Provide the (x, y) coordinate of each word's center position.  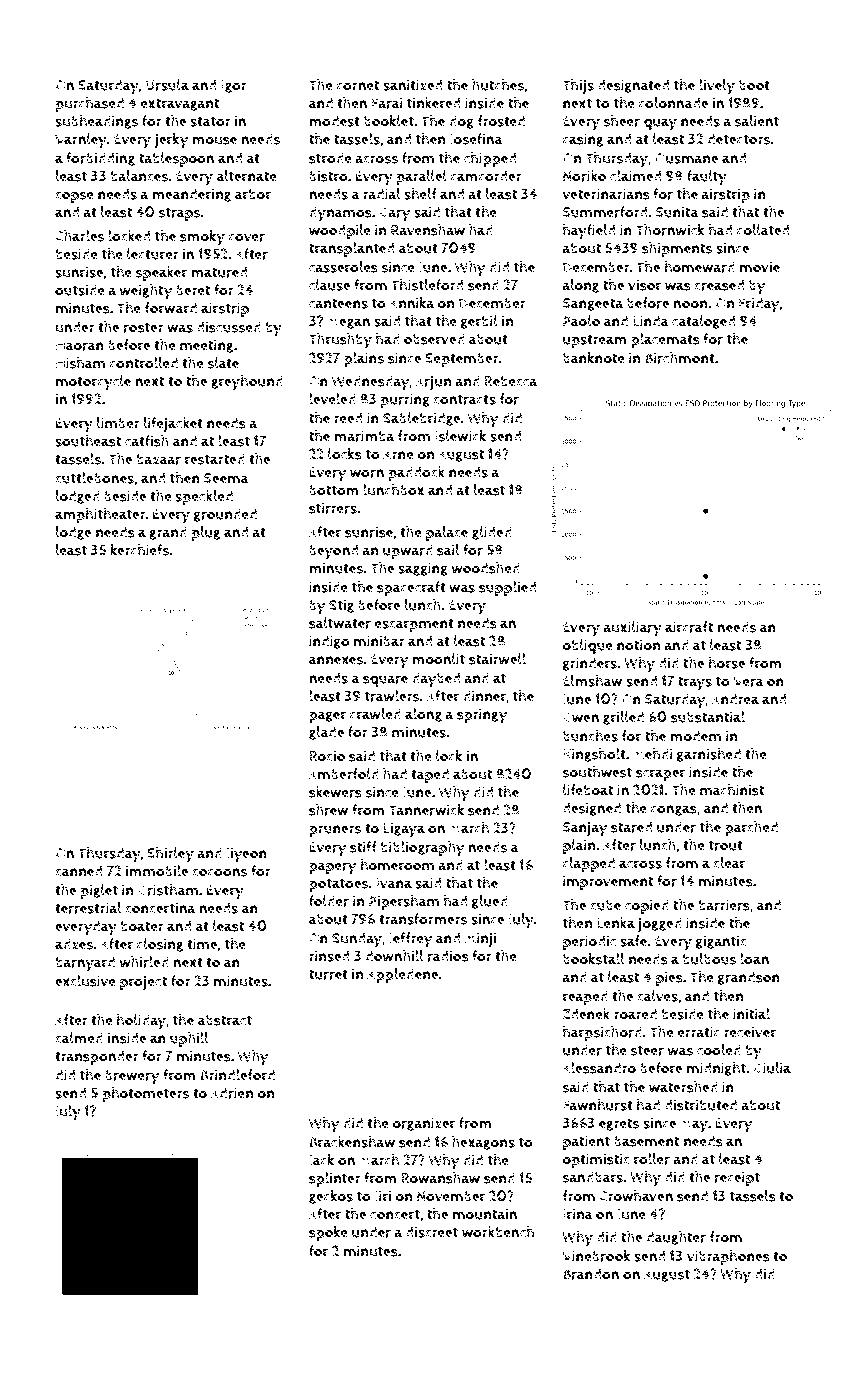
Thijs (578, 87)
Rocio (327, 756)
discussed (229, 327)
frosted (501, 121)
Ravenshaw (428, 230)
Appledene (402, 975)
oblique (587, 646)
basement (646, 1141)
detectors (739, 139)
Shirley (170, 855)
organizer (423, 1124)
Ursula (167, 85)
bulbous (709, 959)
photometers (146, 1094)
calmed (79, 1038)
